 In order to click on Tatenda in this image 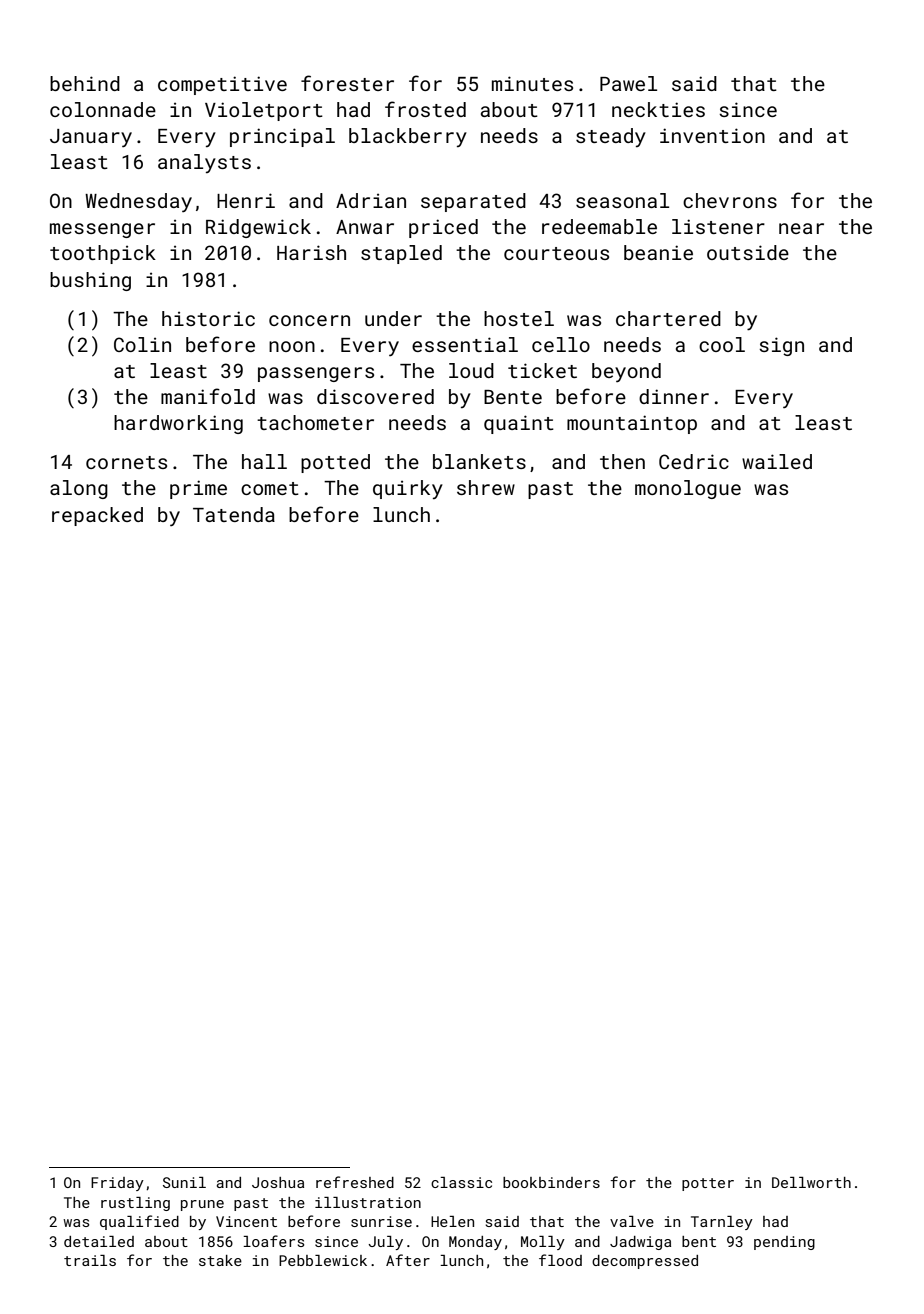, I will do `click(234, 514)`.
